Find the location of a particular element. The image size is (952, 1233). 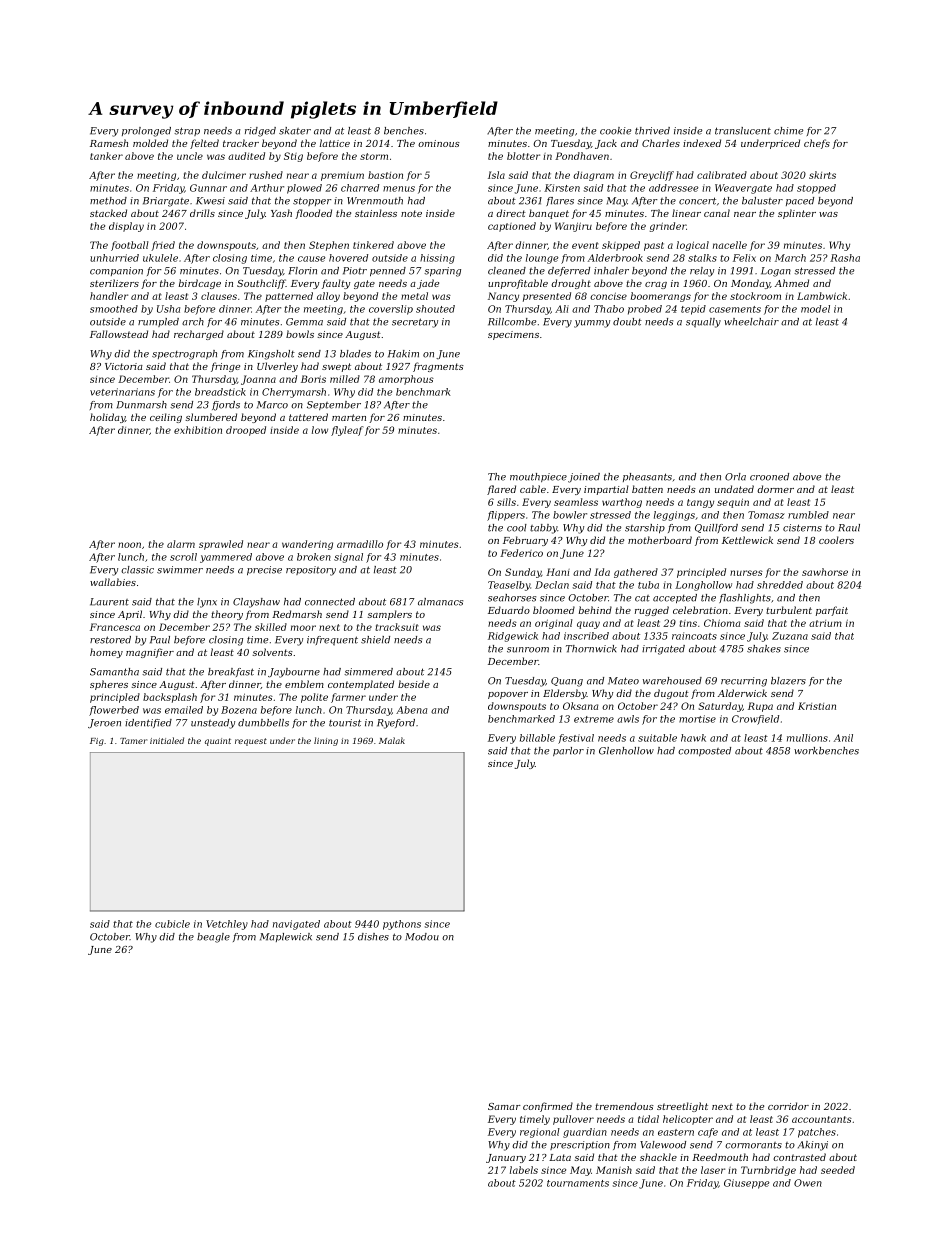

model is located at coordinates (815, 309).
